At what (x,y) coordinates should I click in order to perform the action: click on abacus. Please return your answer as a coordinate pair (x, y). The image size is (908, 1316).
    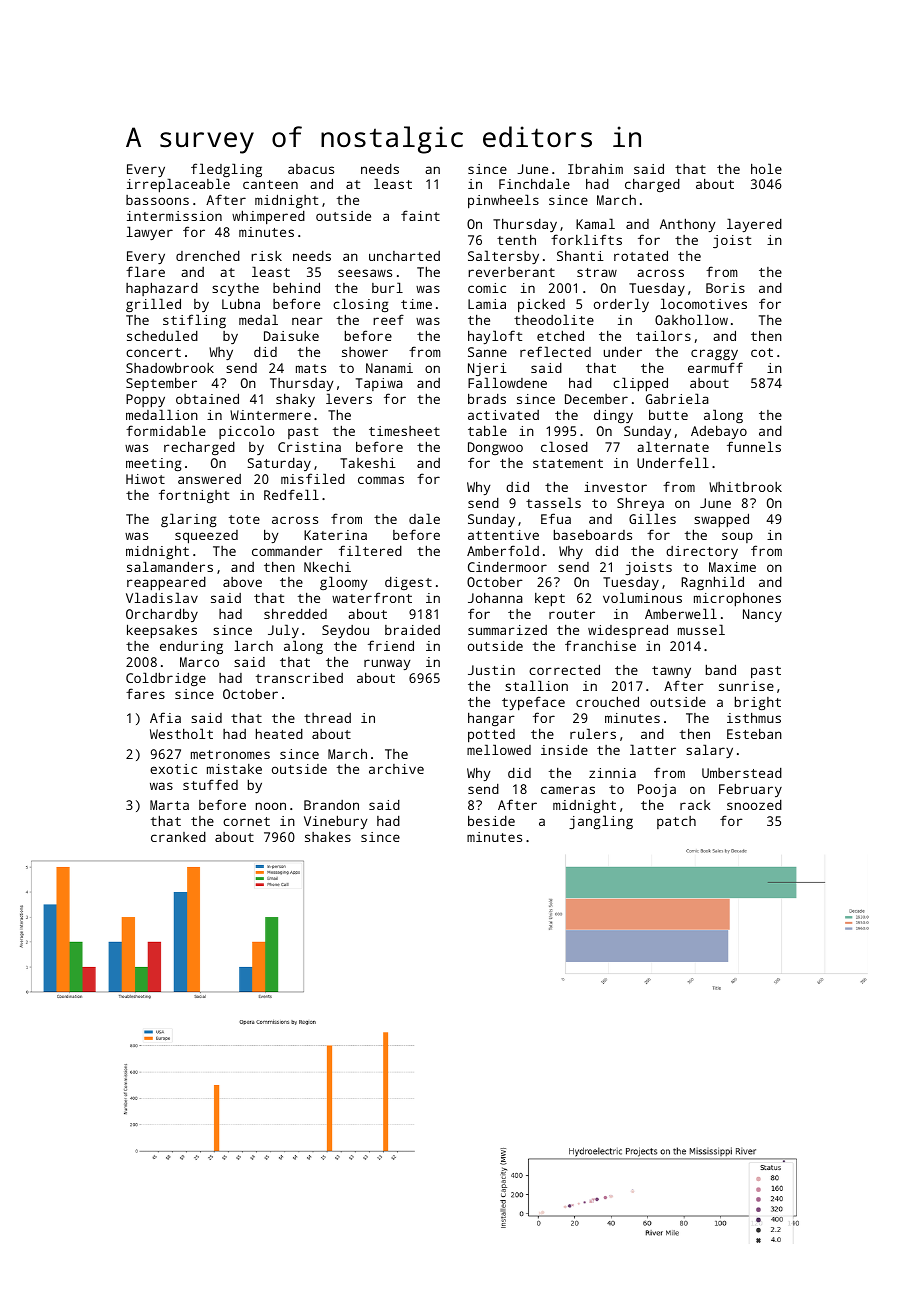
    Looking at the image, I should click on (311, 169).
